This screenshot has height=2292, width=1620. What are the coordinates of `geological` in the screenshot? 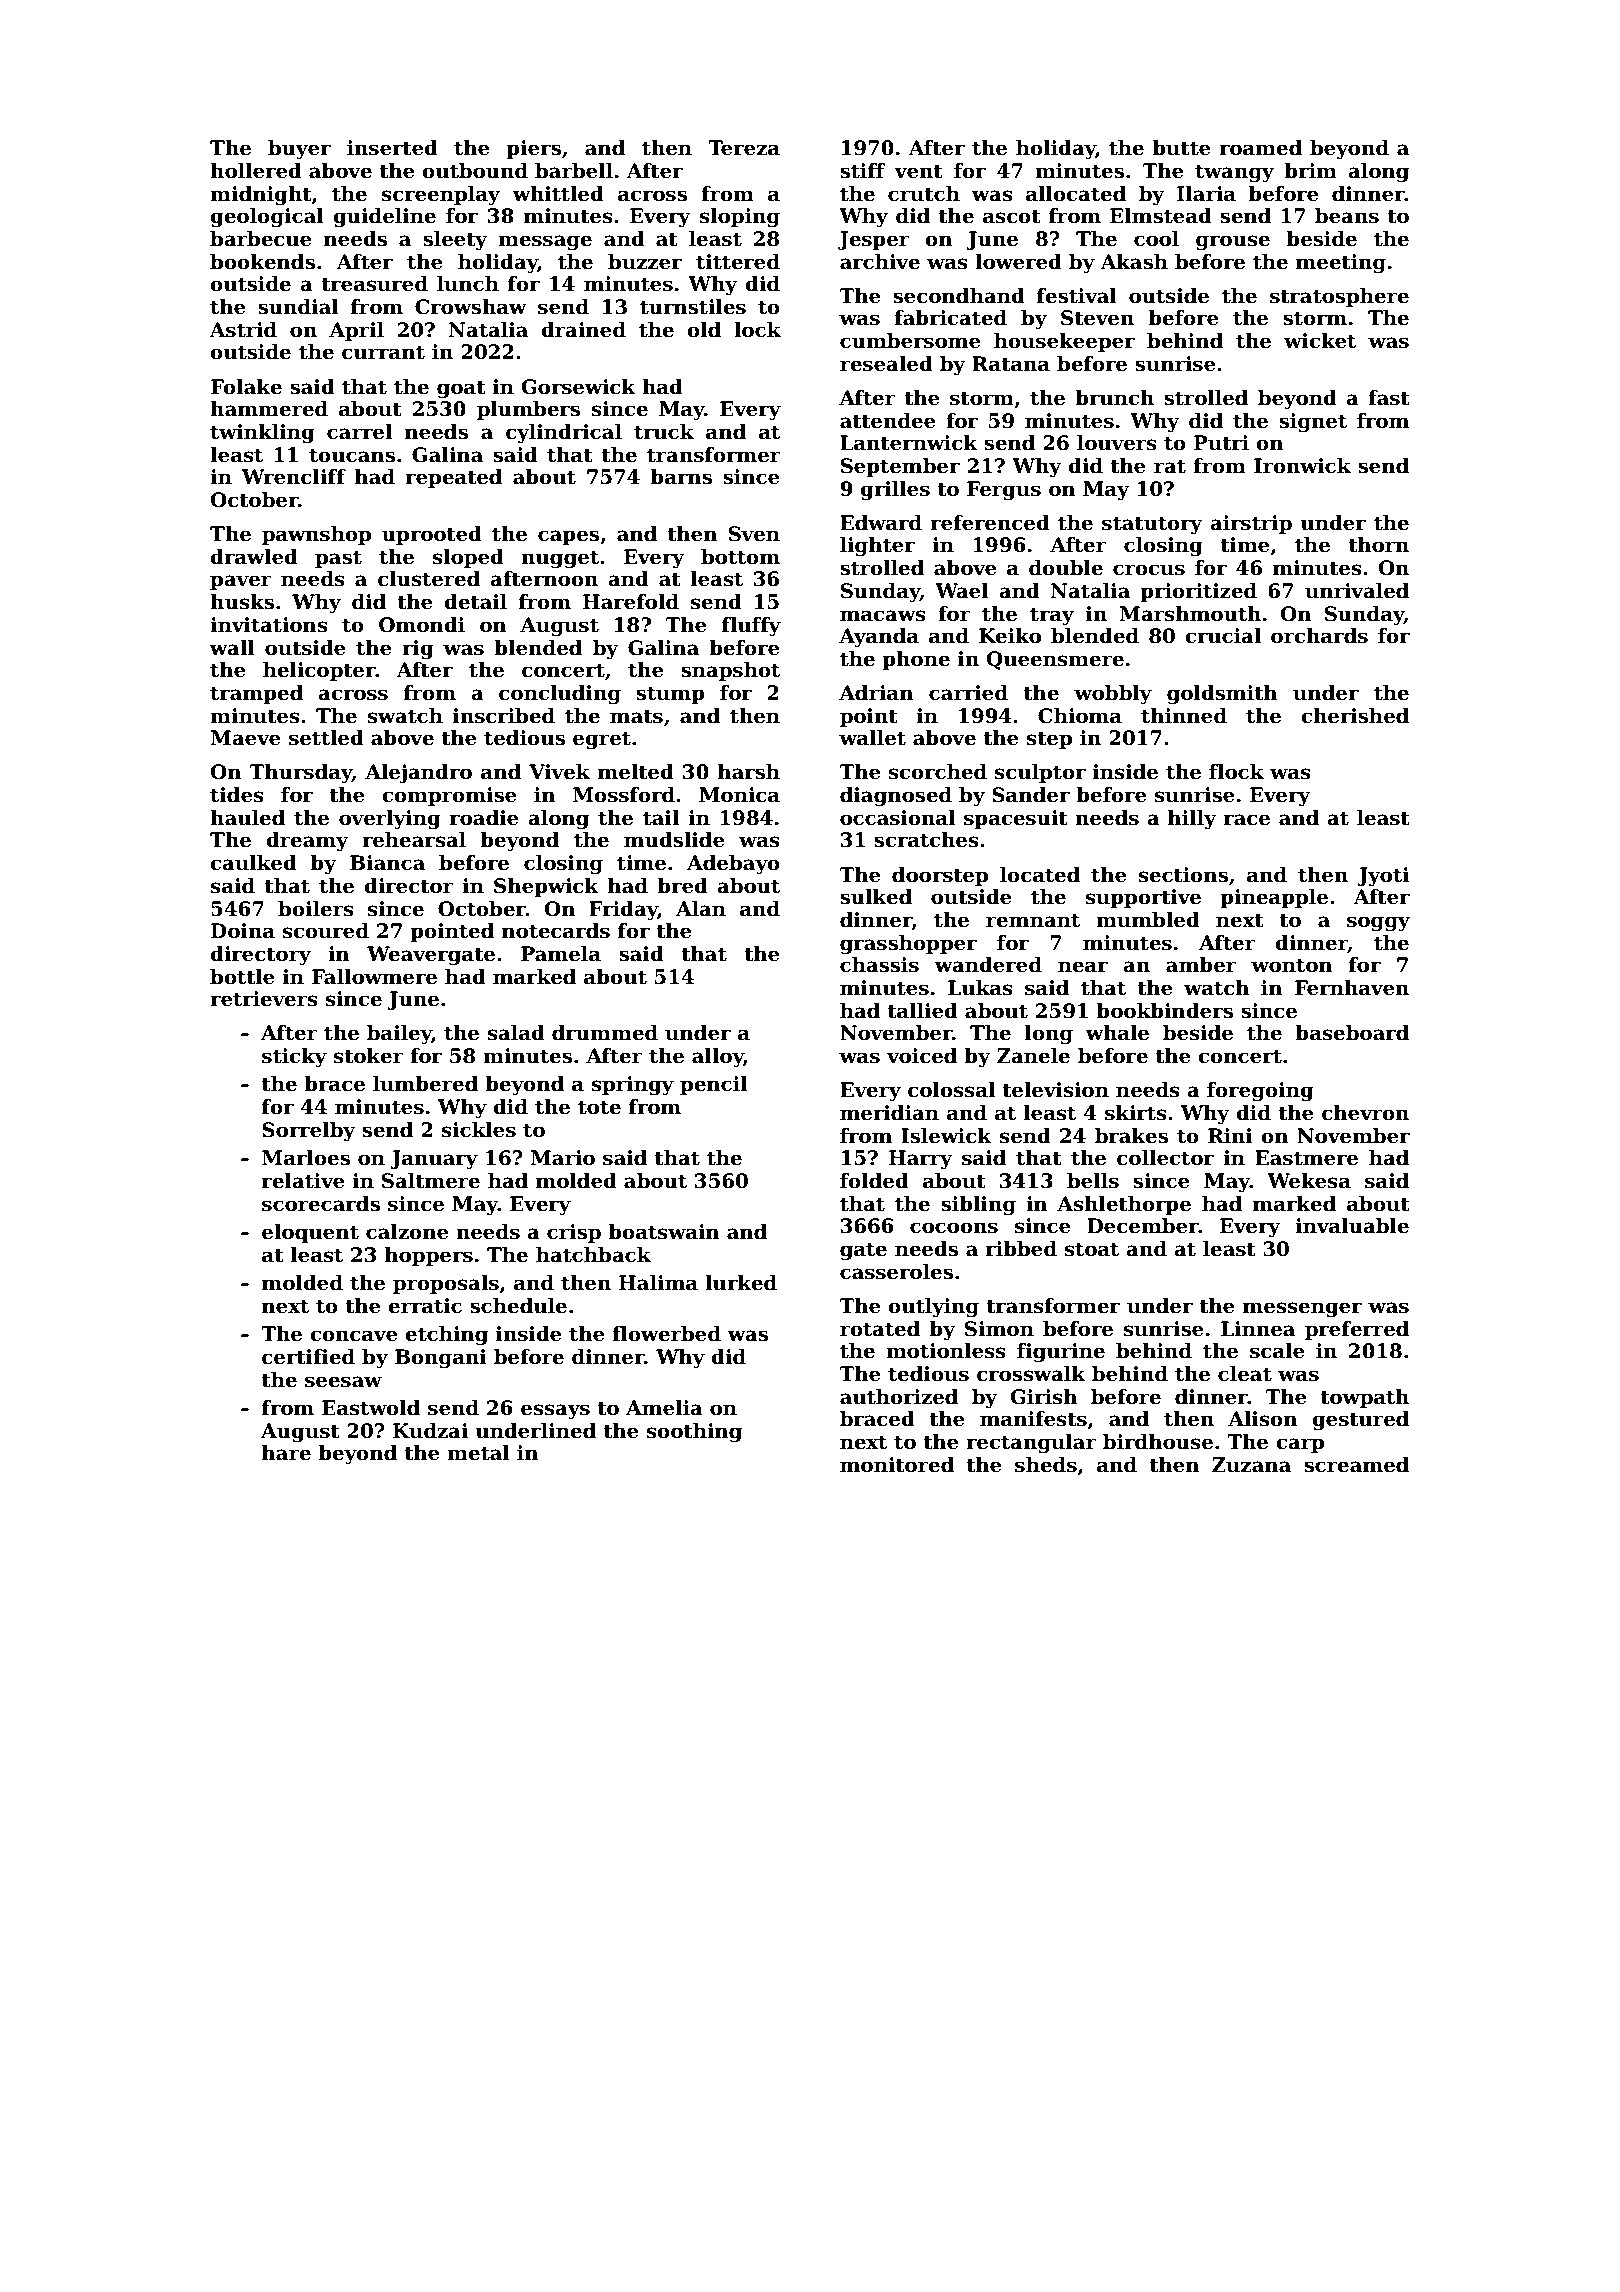 It's located at (267, 218).
